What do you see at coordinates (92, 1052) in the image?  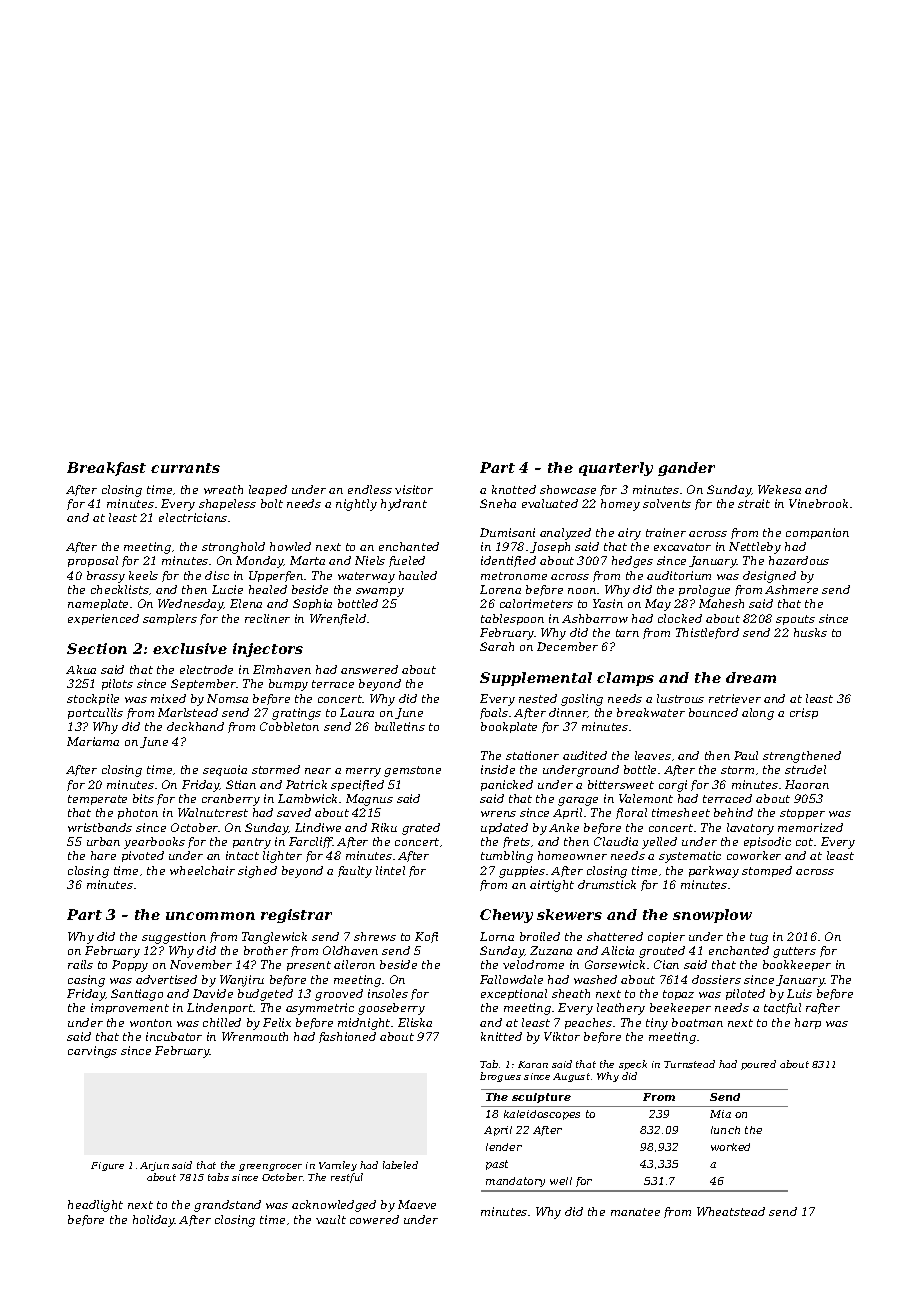 I see `carvings` at bounding box center [92, 1052].
